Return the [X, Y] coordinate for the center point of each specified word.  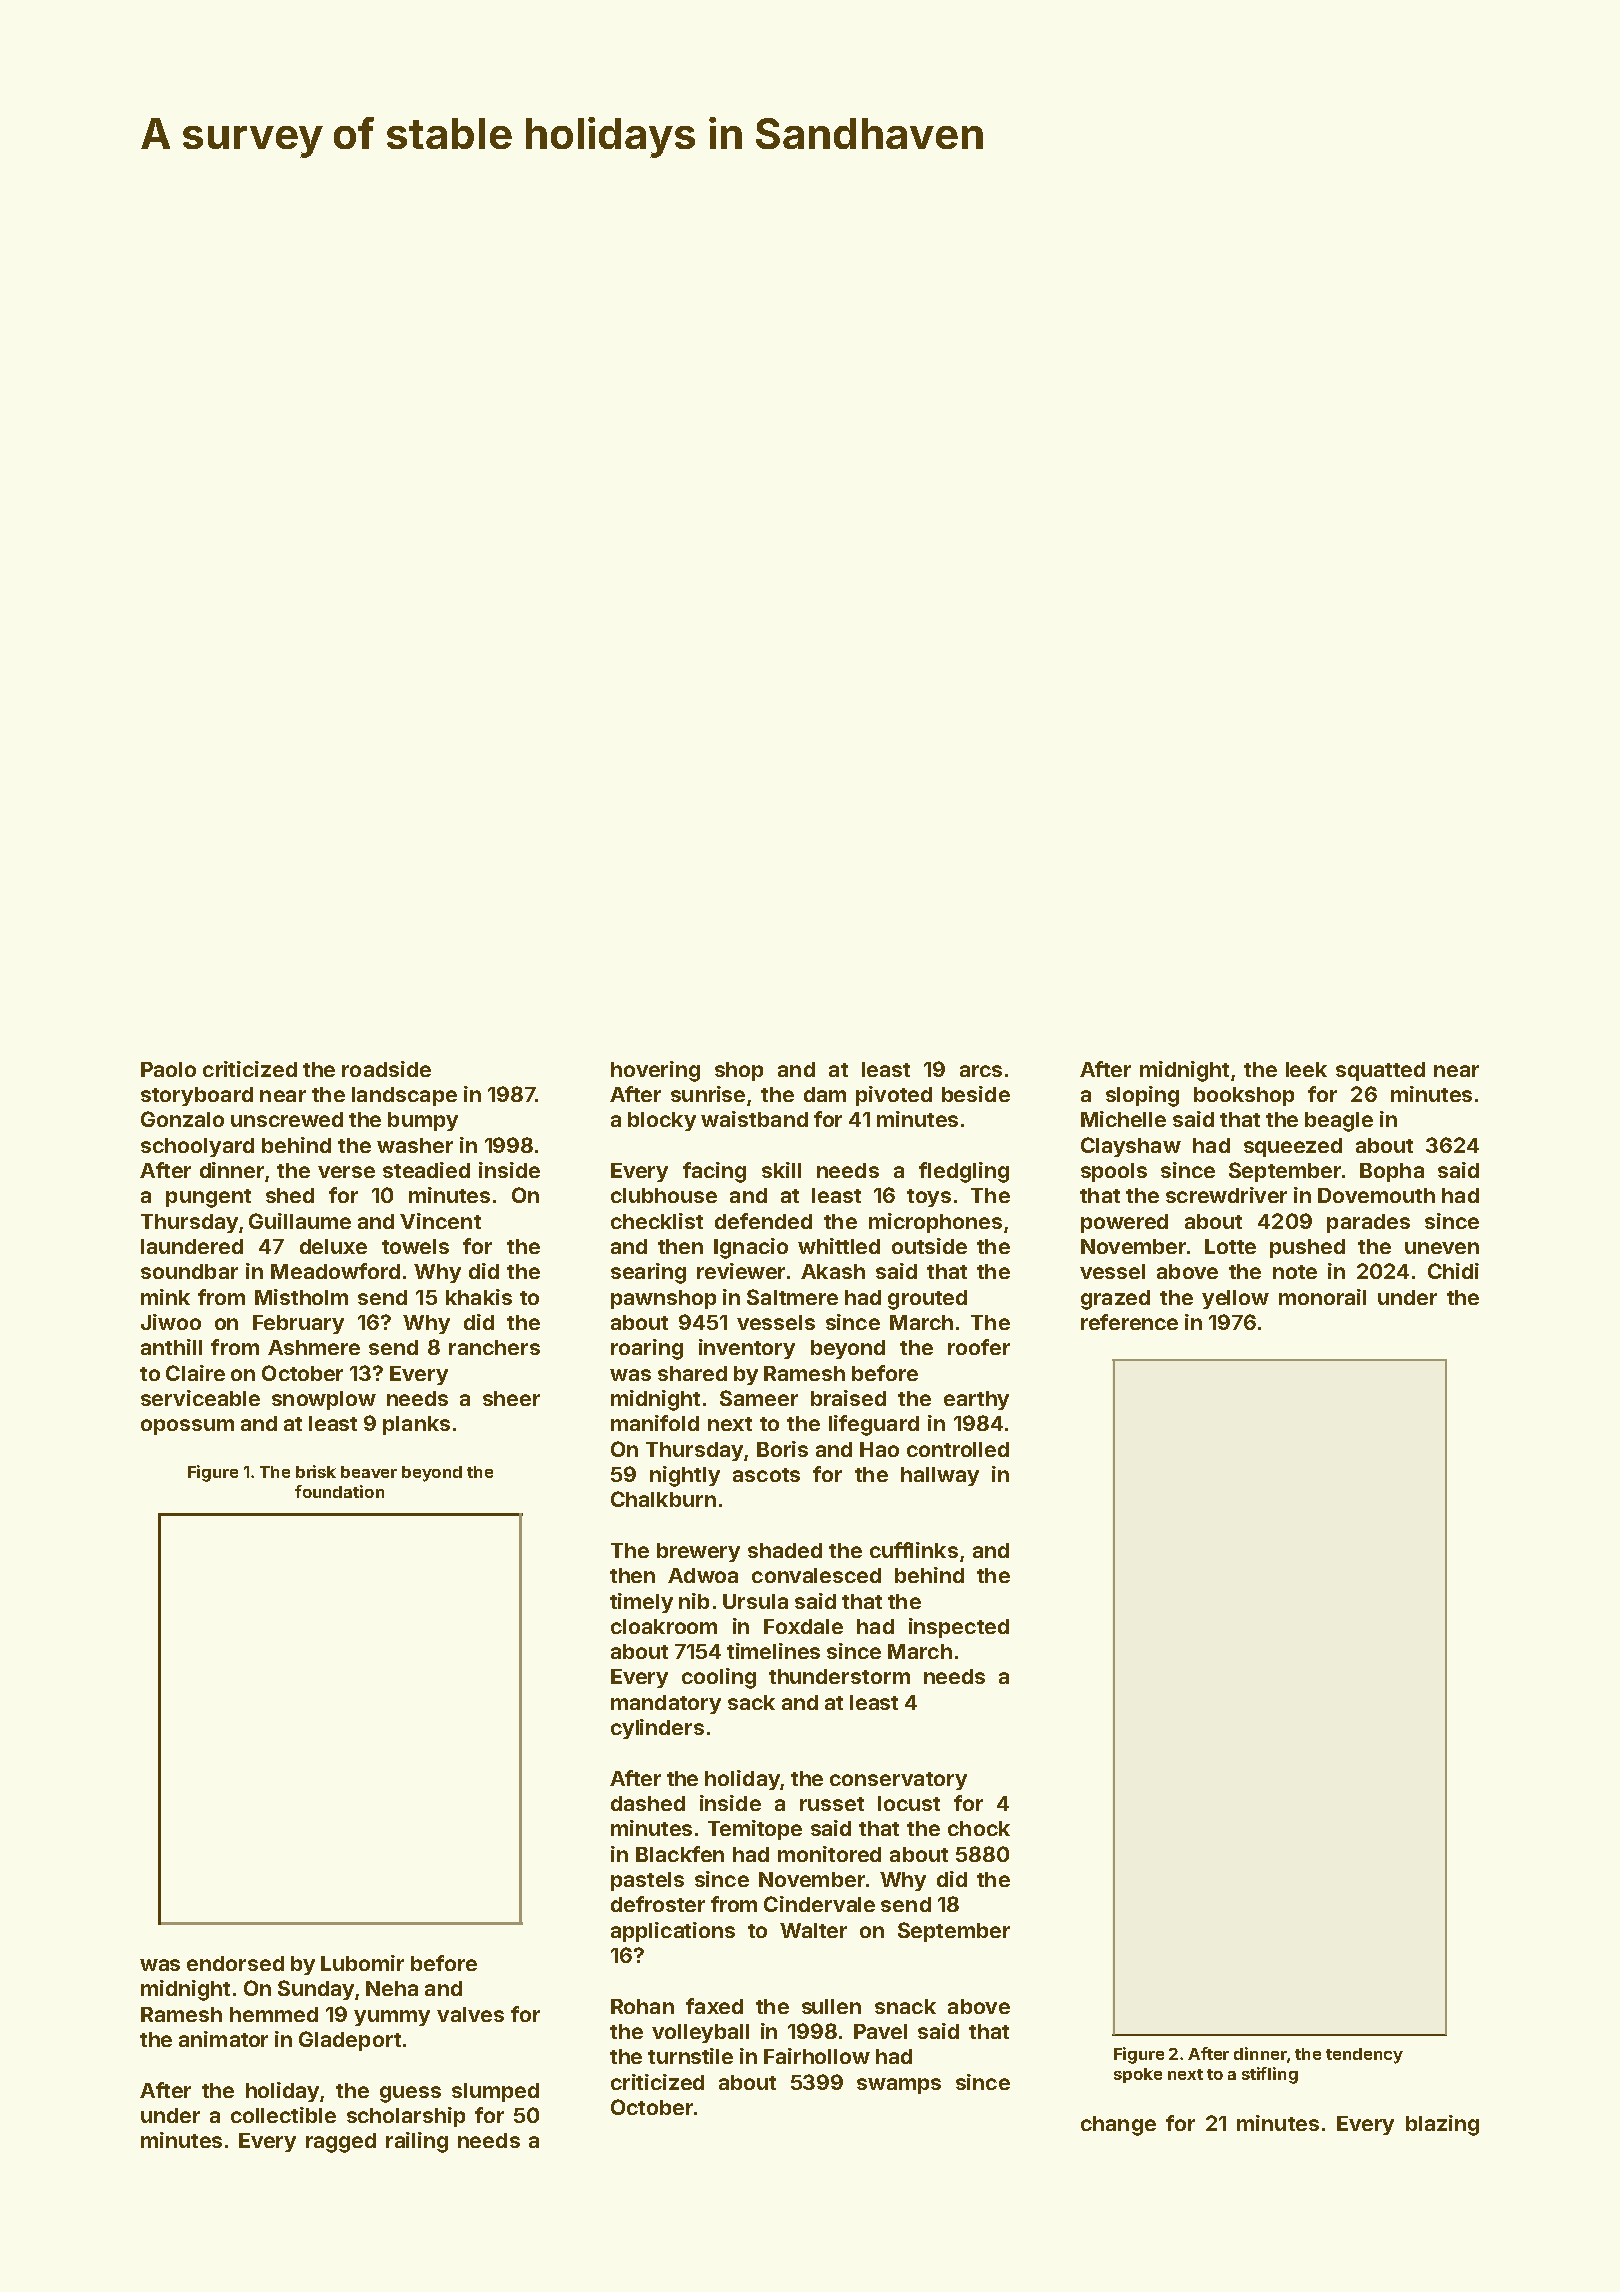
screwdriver [1226, 1195]
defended [763, 1221]
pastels [647, 1881]
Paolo [168, 1069]
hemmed [274, 2014]
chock [979, 1828]
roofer [979, 1347]
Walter [813, 1930]
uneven [1442, 1248]
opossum [187, 1427]
